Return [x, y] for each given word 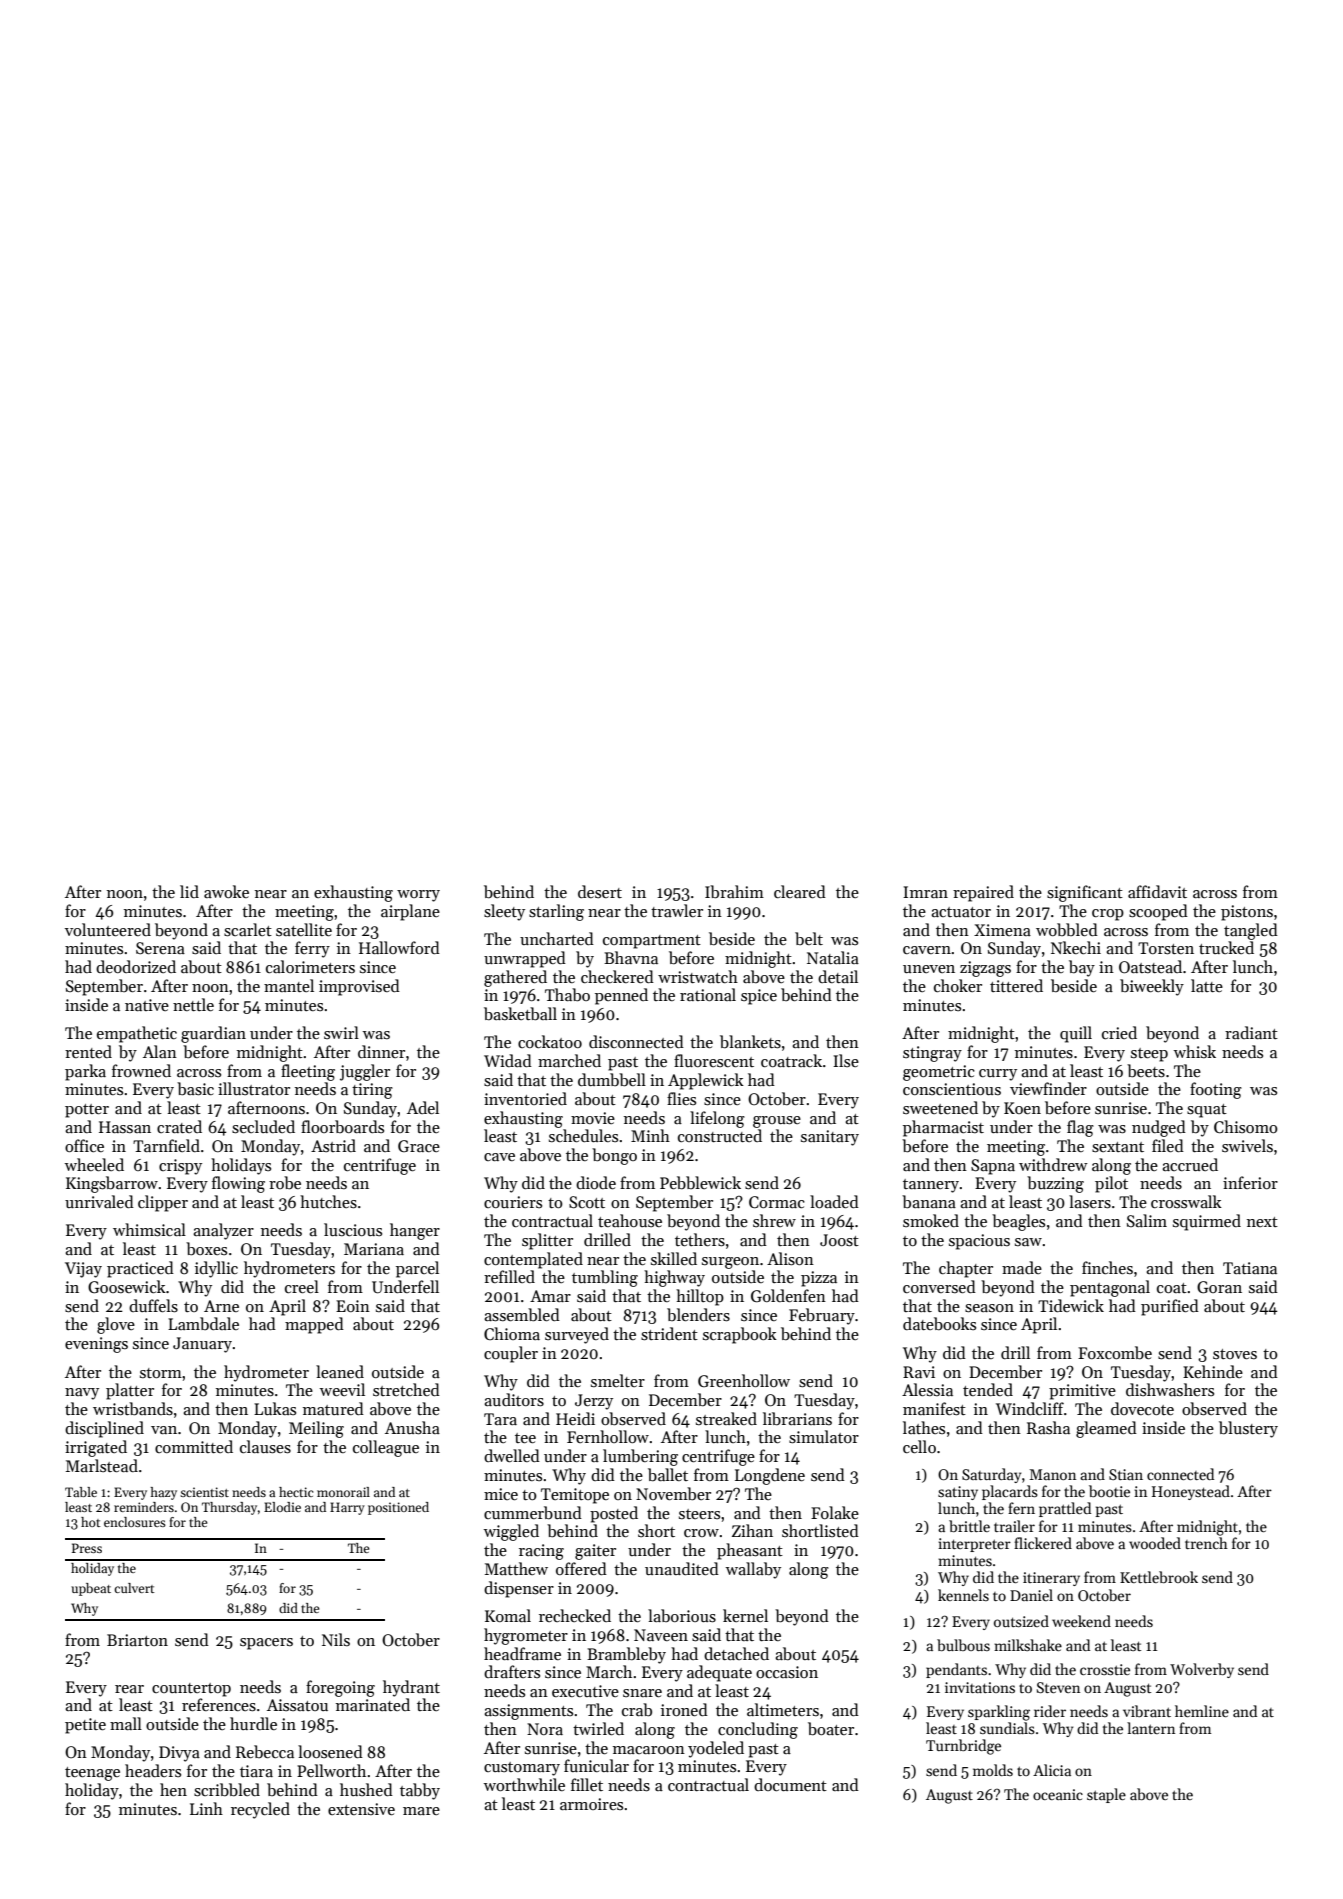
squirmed [1207, 1222]
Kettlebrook [1159, 1577]
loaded [834, 1201]
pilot [1111, 1184]
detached [736, 1653]
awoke [226, 891]
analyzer [223, 1231]
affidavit [1157, 891]
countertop [191, 1690]
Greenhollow [744, 1380]
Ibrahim [734, 892]
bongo [614, 1156]
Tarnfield [166, 1145]
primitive [1082, 1392]
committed [194, 1446]
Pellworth [331, 1770]
